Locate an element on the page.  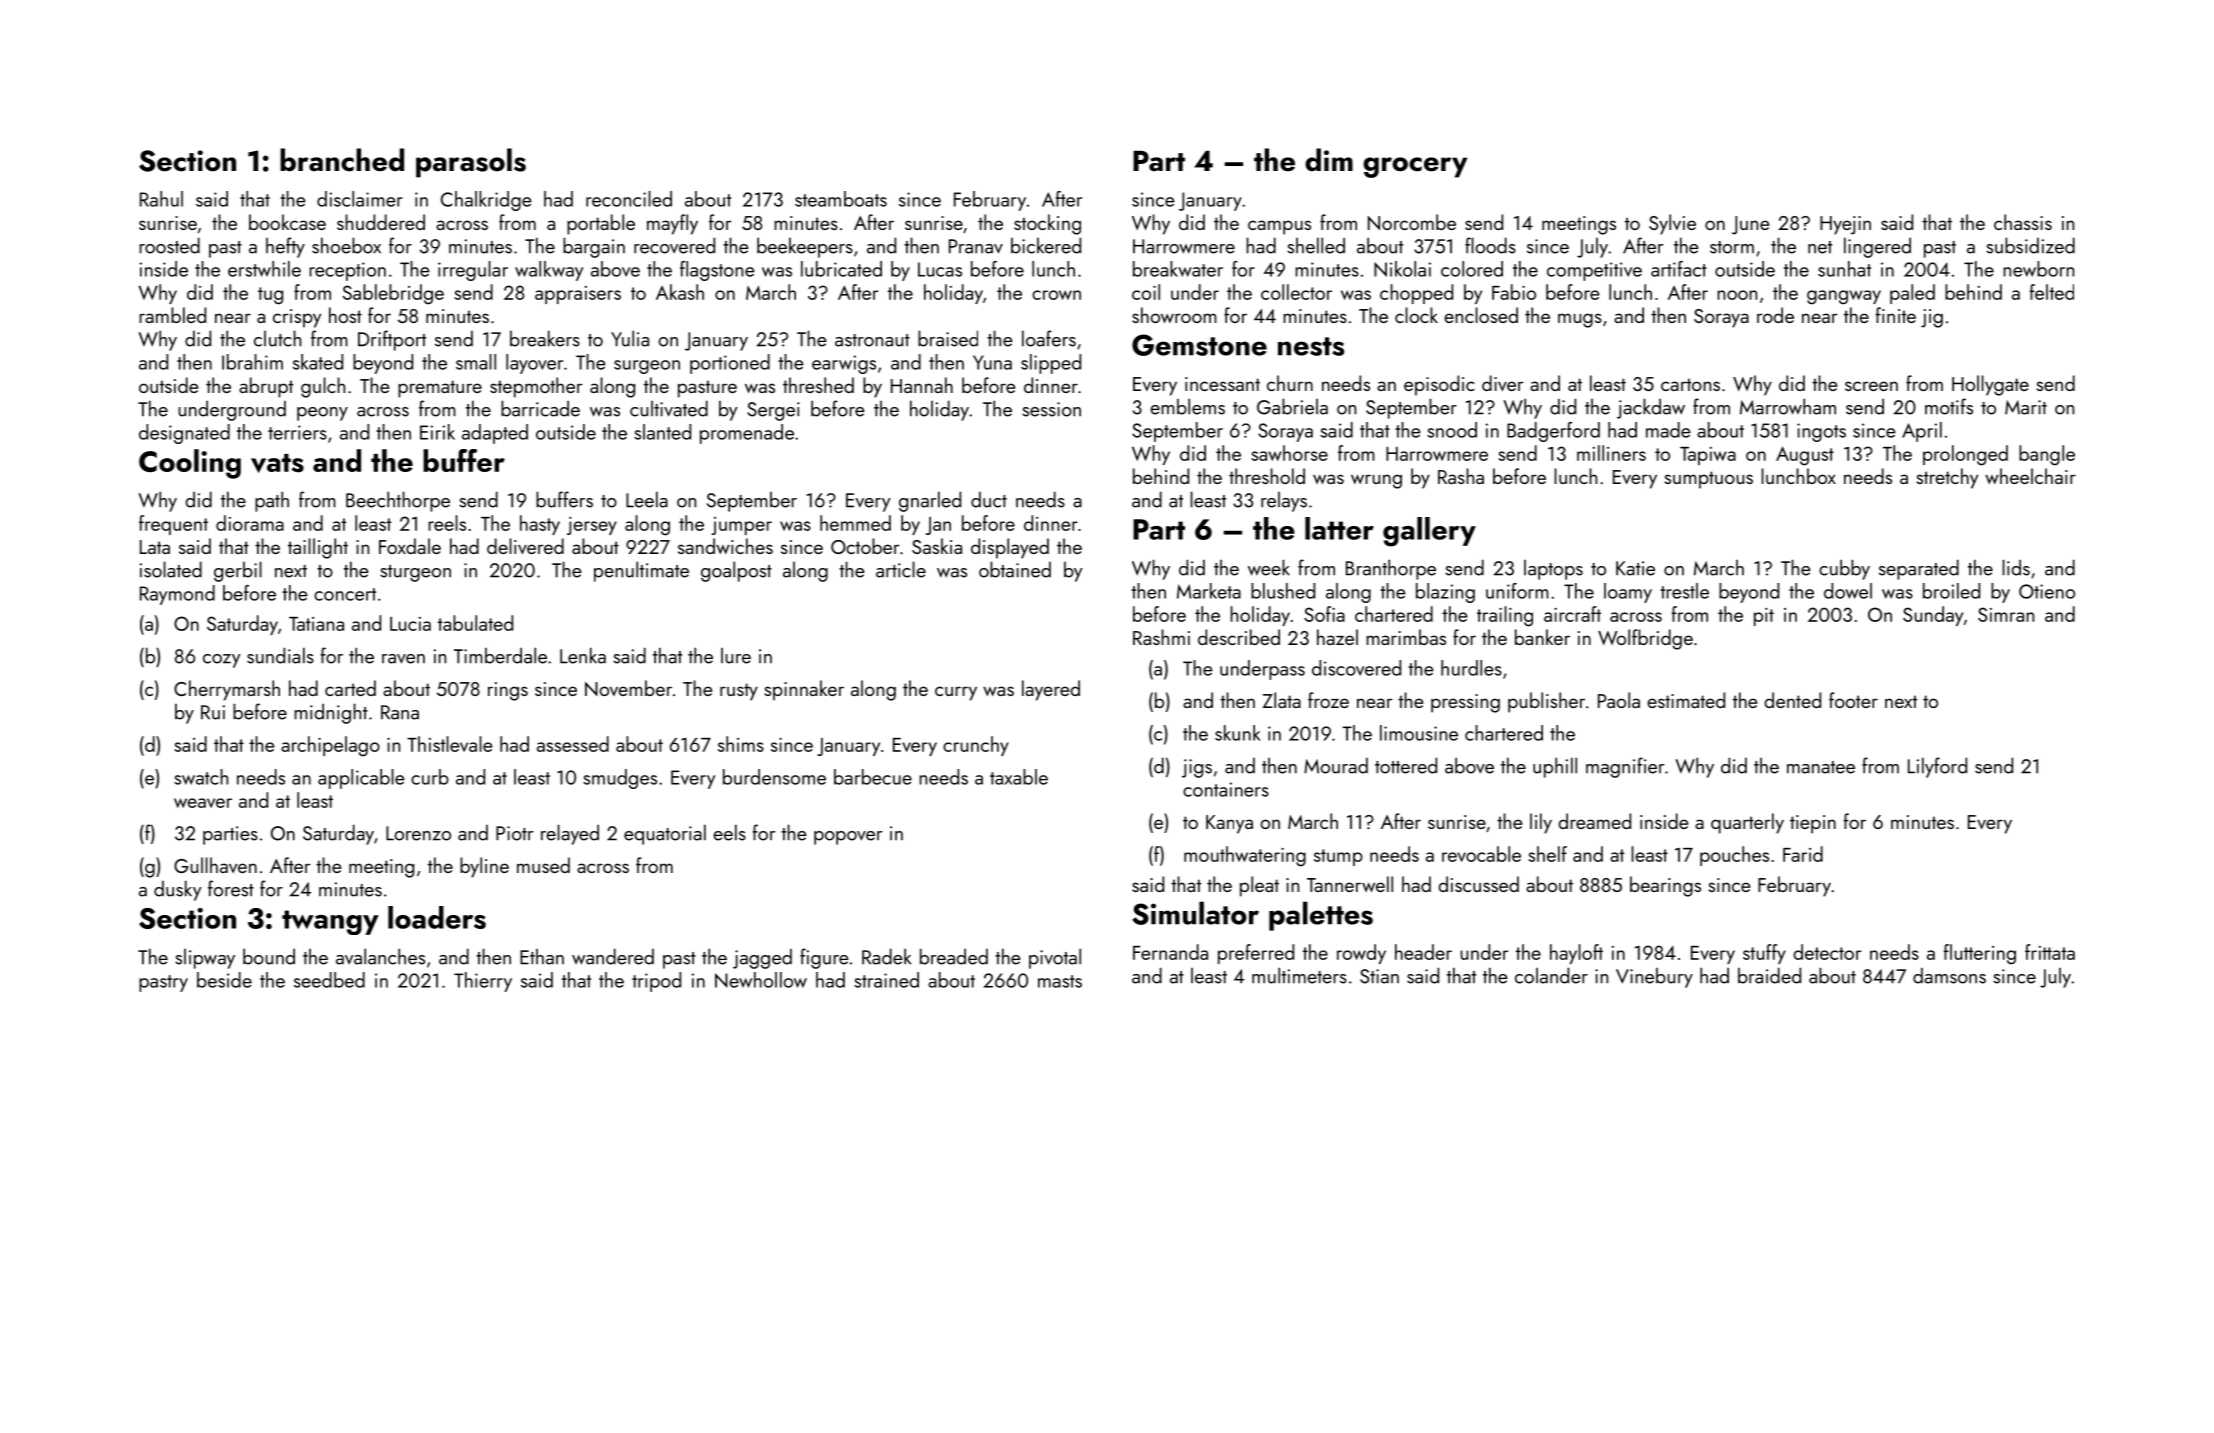
dim is located at coordinates (1329, 160).
